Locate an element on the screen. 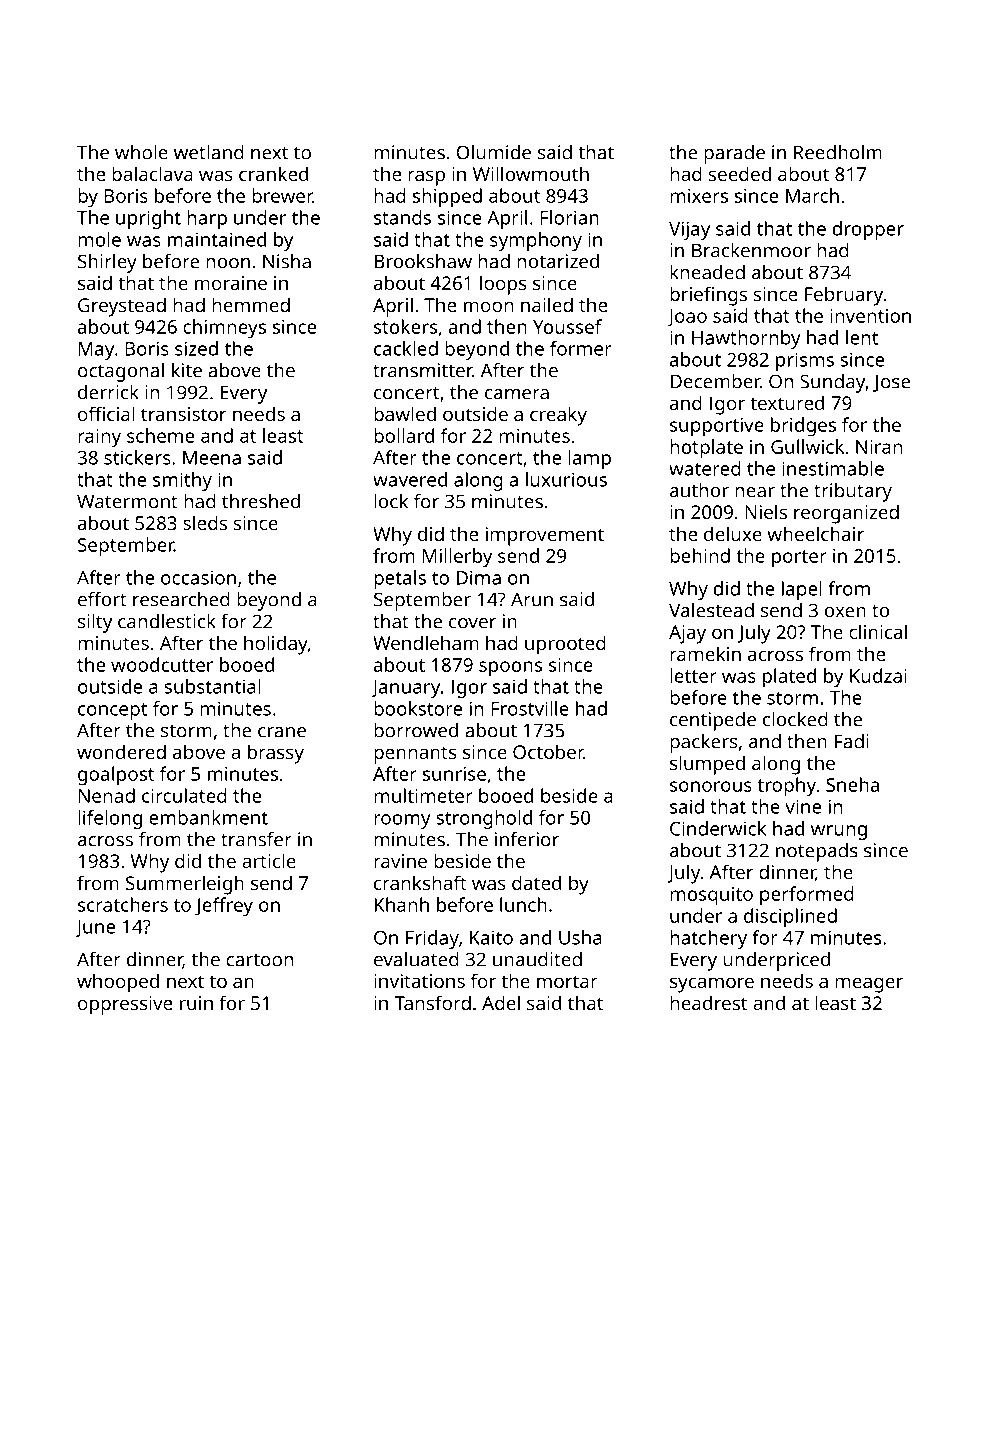 The height and width of the screenshot is (1434, 990). February is located at coordinates (844, 296).
